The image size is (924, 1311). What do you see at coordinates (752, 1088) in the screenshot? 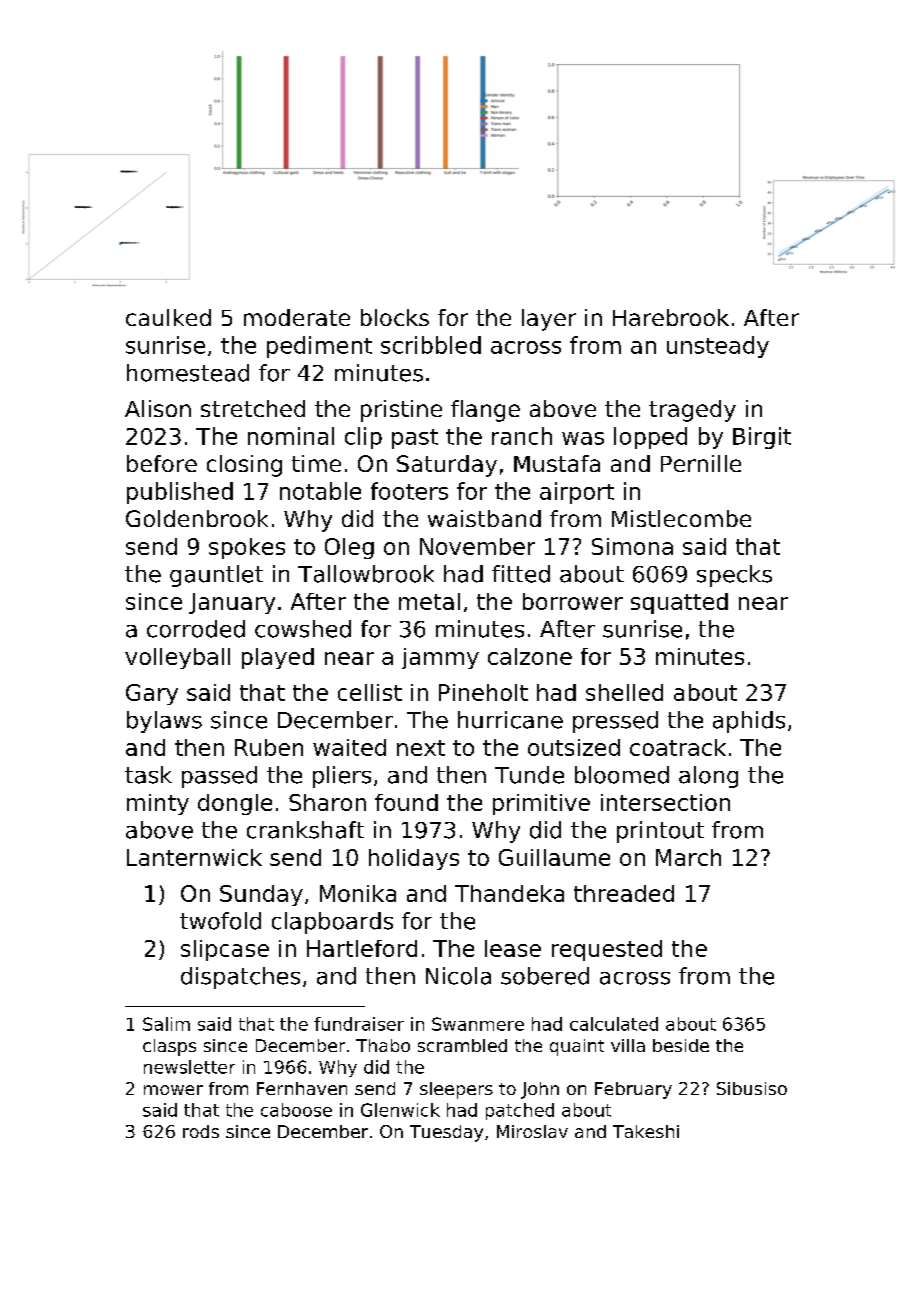
I see `Sibusiso` at bounding box center [752, 1088].
